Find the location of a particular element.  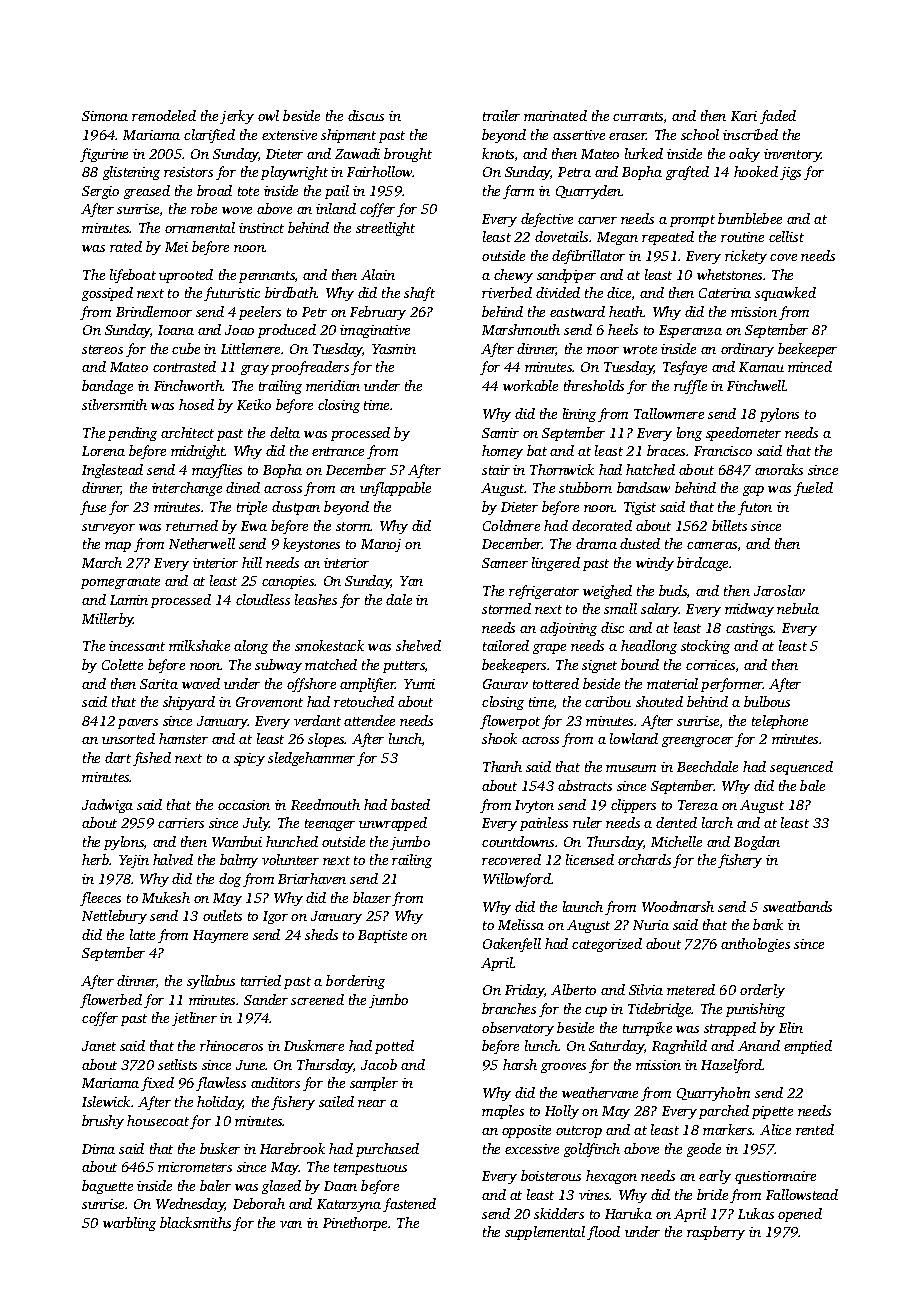

trailer is located at coordinates (501, 115).
